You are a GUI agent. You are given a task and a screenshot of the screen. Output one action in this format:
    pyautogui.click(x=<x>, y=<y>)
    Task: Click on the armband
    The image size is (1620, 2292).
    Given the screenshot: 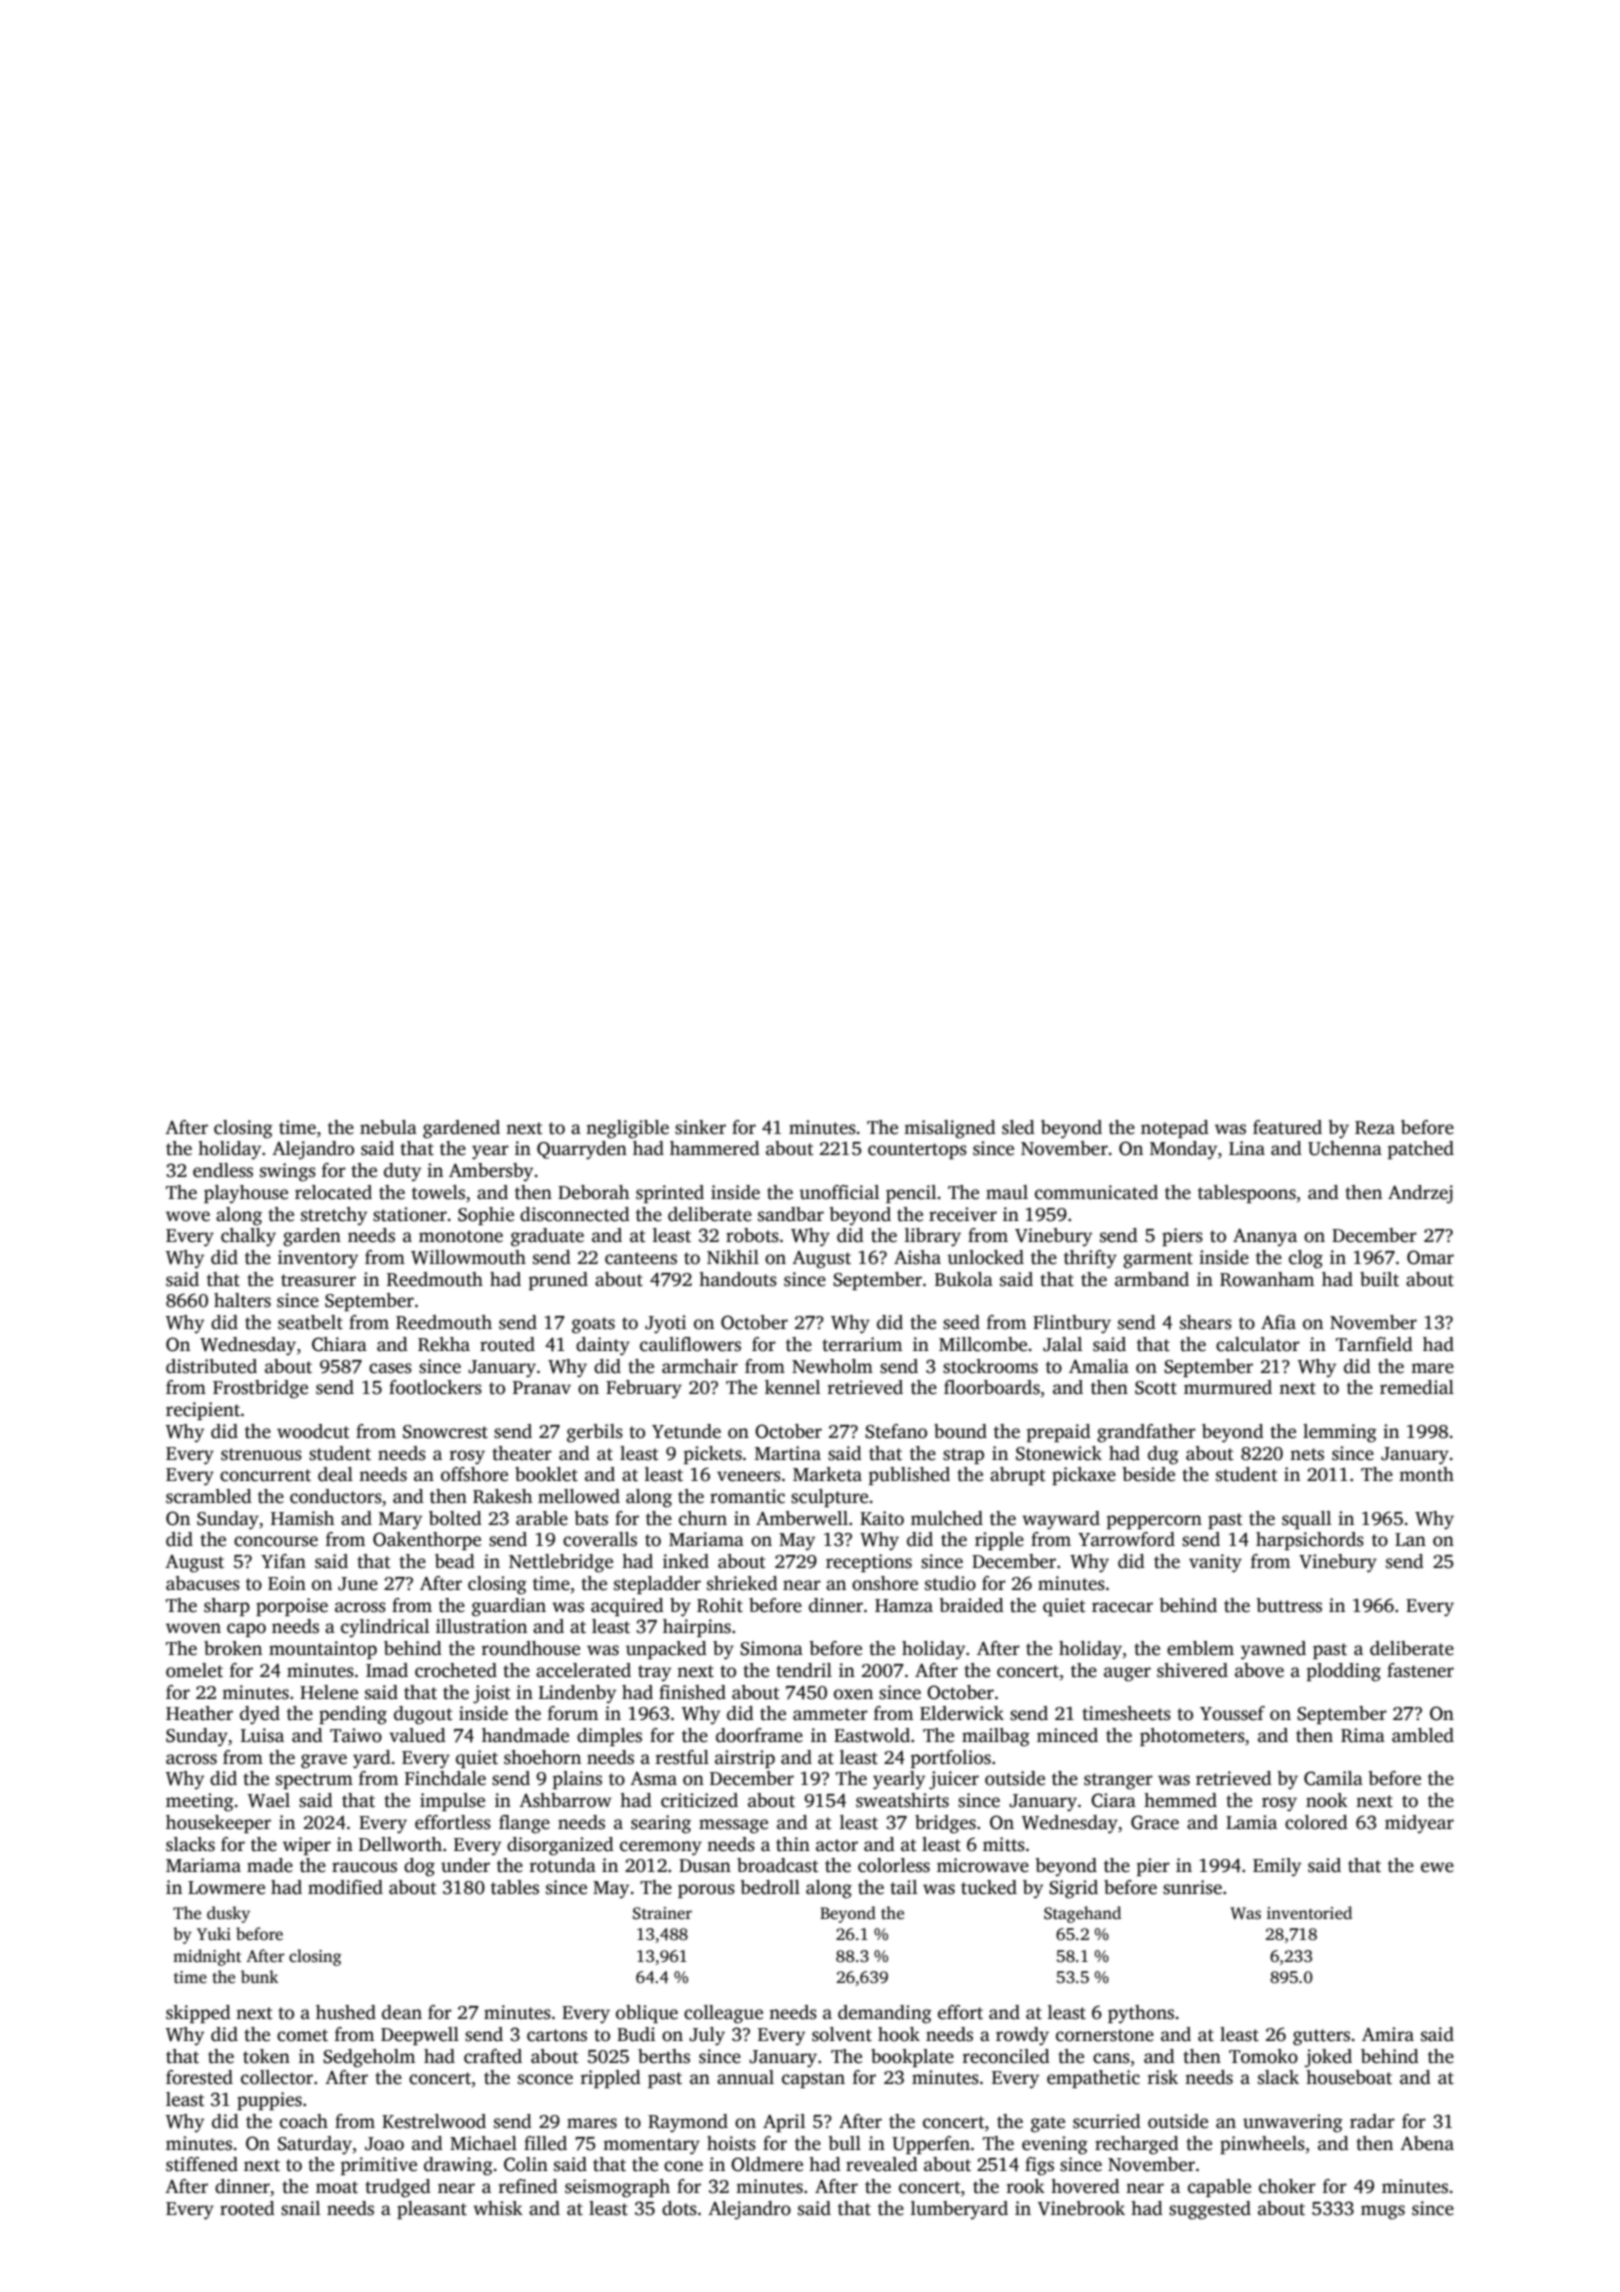 What is the action you would take?
    pyautogui.click(x=1152, y=1279)
